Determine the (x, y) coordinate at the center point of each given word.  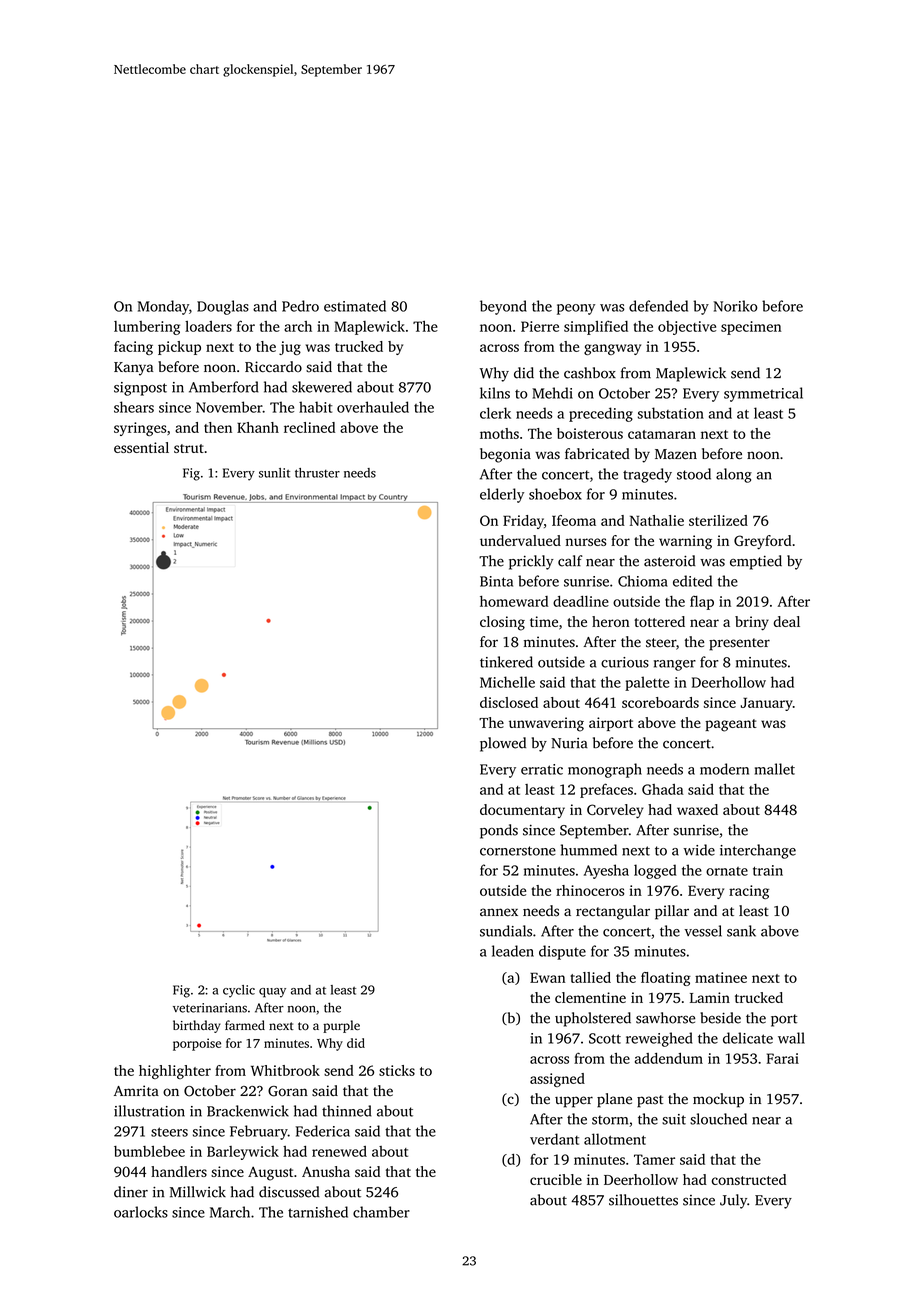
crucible (556, 1179)
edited (692, 581)
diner (131, 1192)
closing (502, 623)
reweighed (659, 1039)
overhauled (373, 407)
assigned (557, 1080)
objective (687, 328)
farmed (245, 1025)
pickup (179, 348)
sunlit (274, 473)
